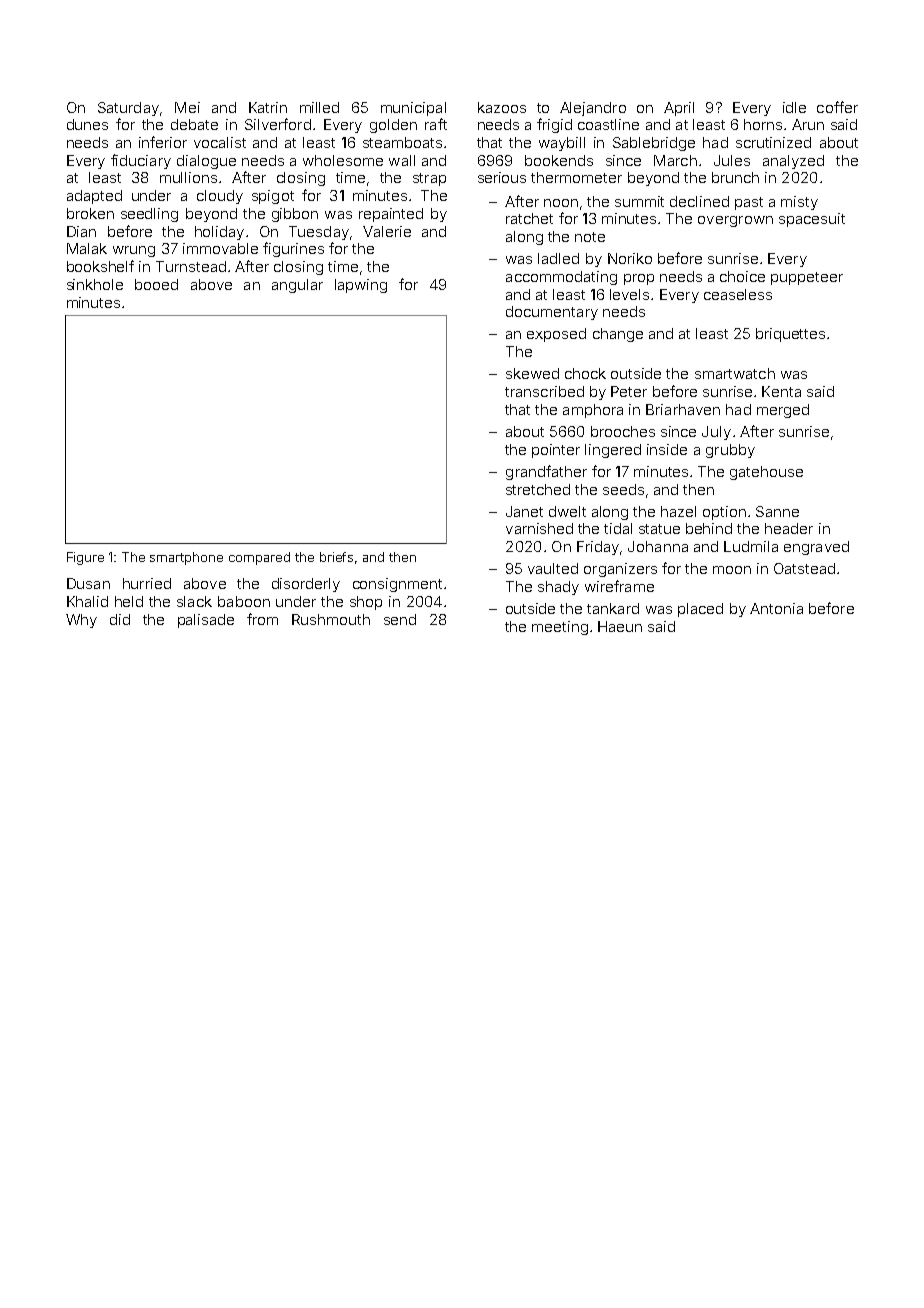 Image resolution: width=924 pixels, height=1308 pixels. Describe the element at coordinates (85, 558) in the screenshot. I see `Figure` at that location.
